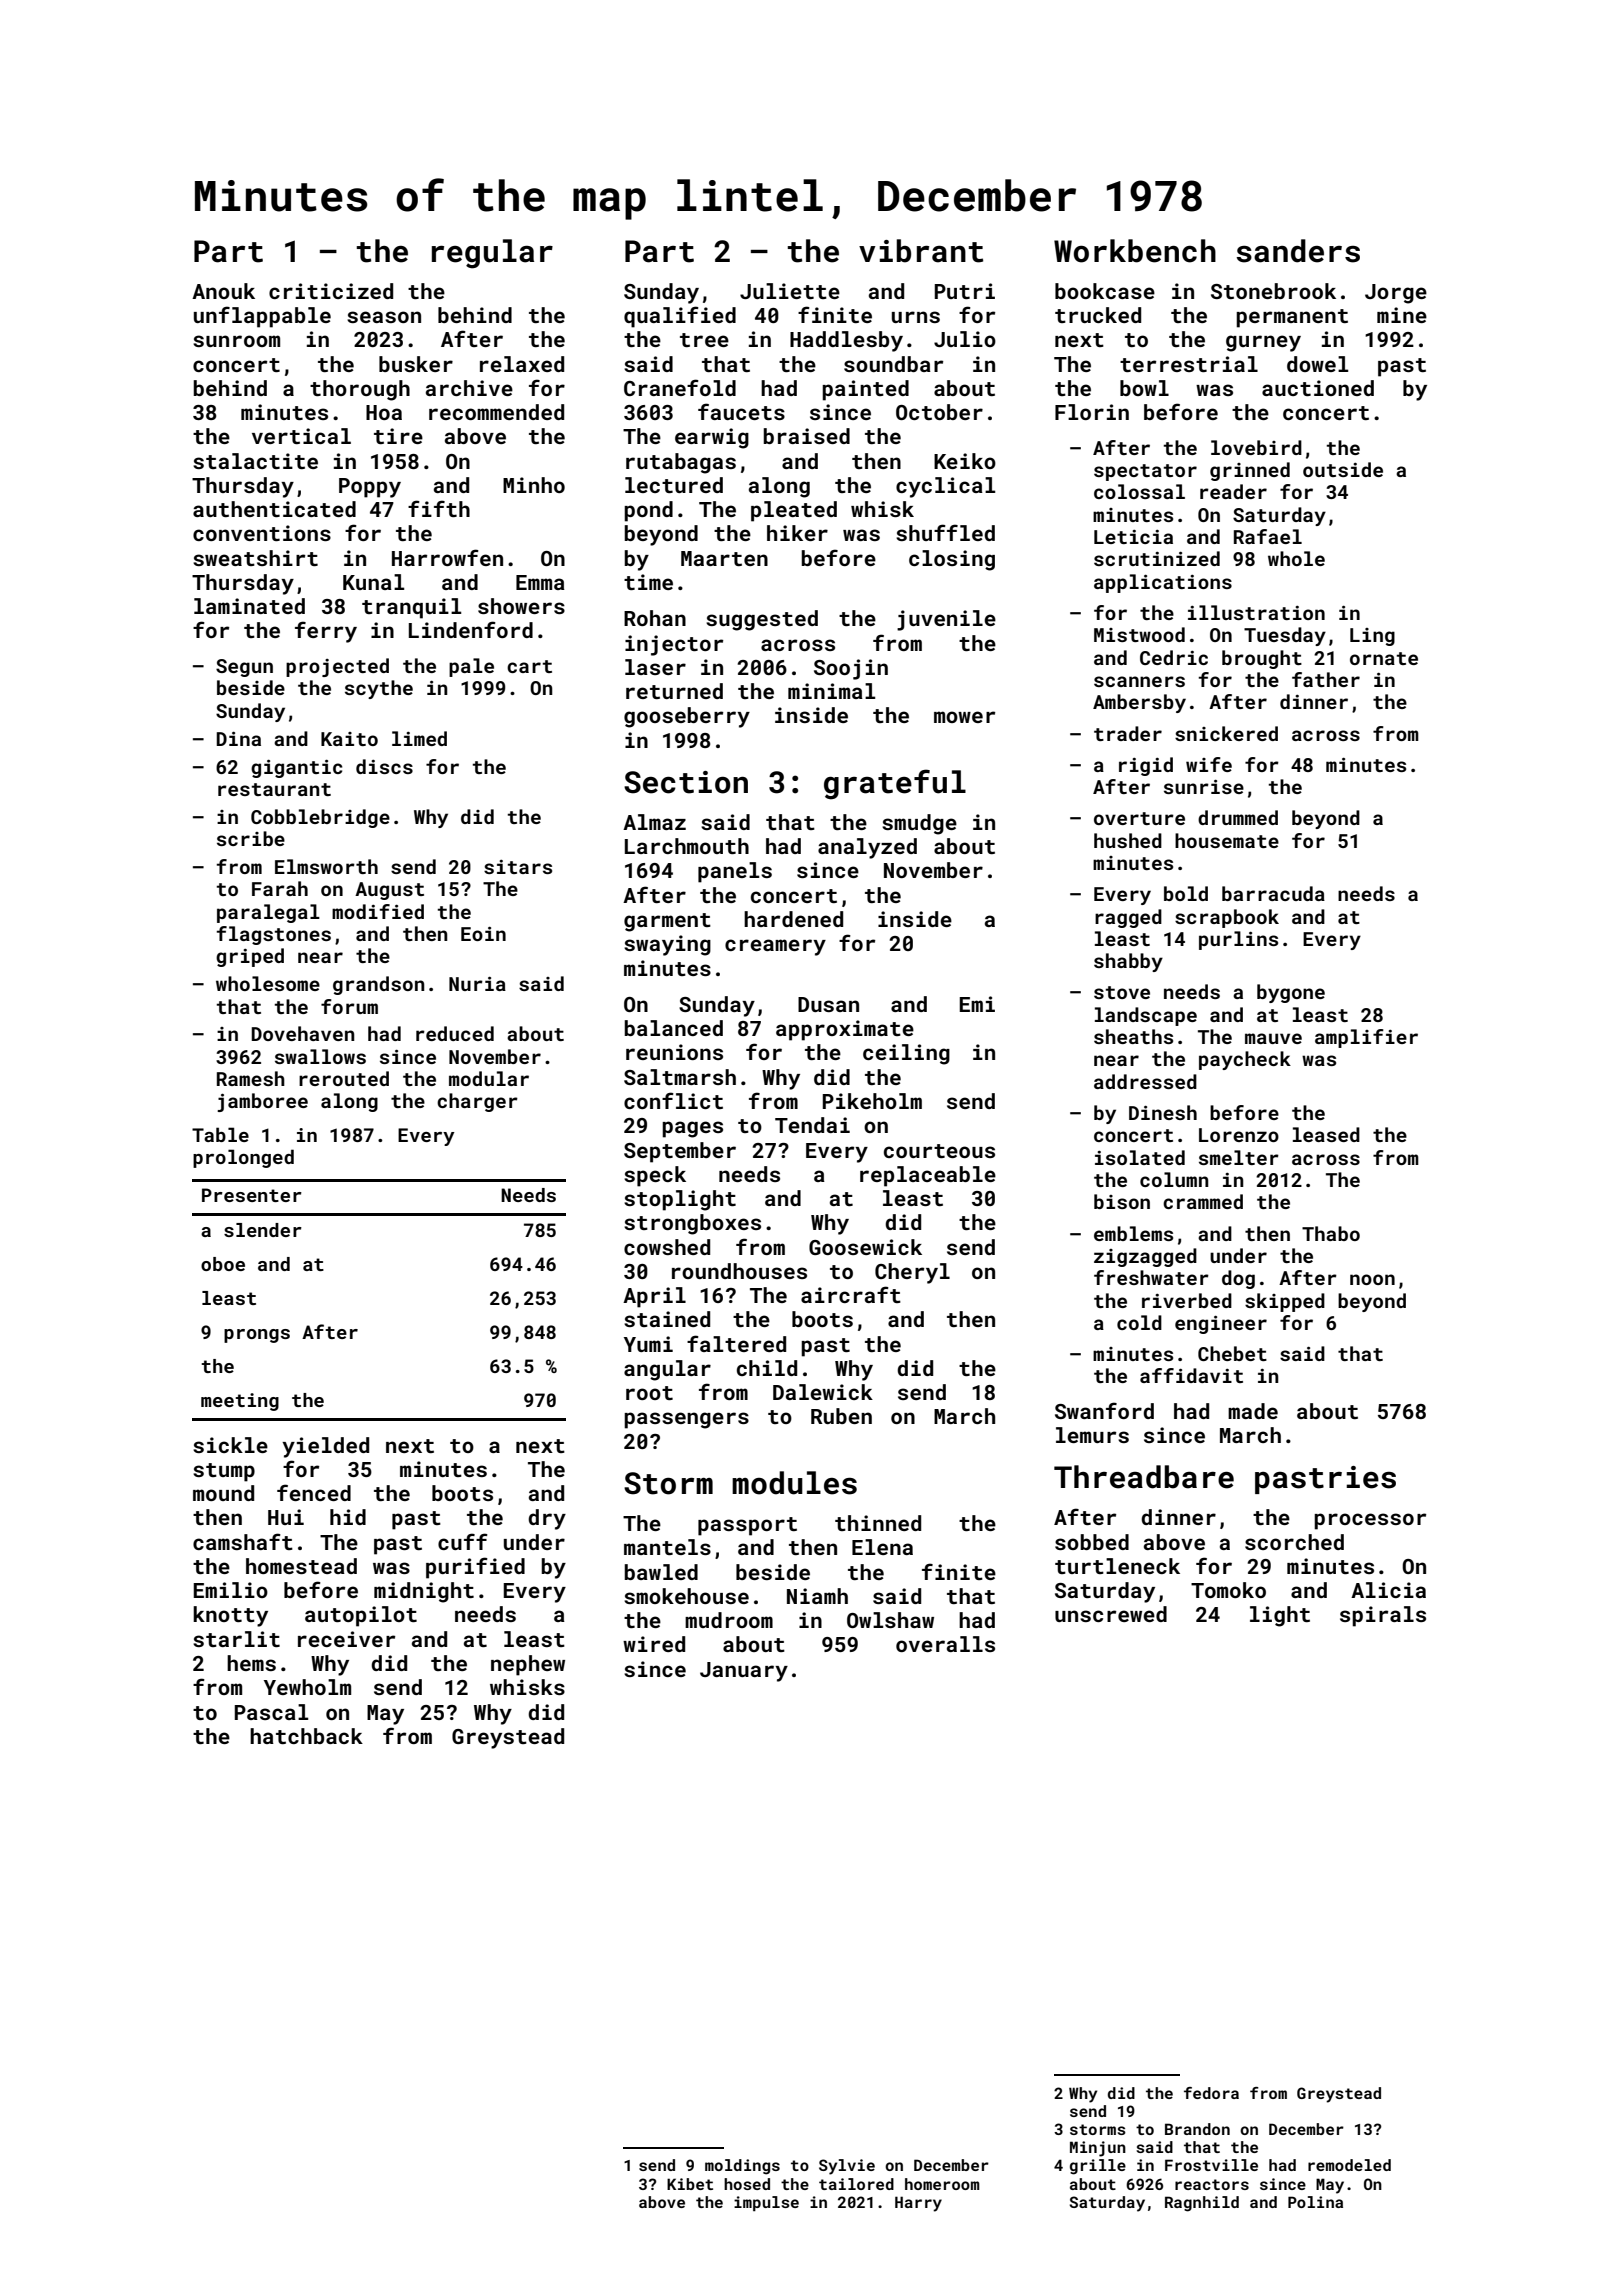  I want to click on Kibet, so click(690, 2184).
